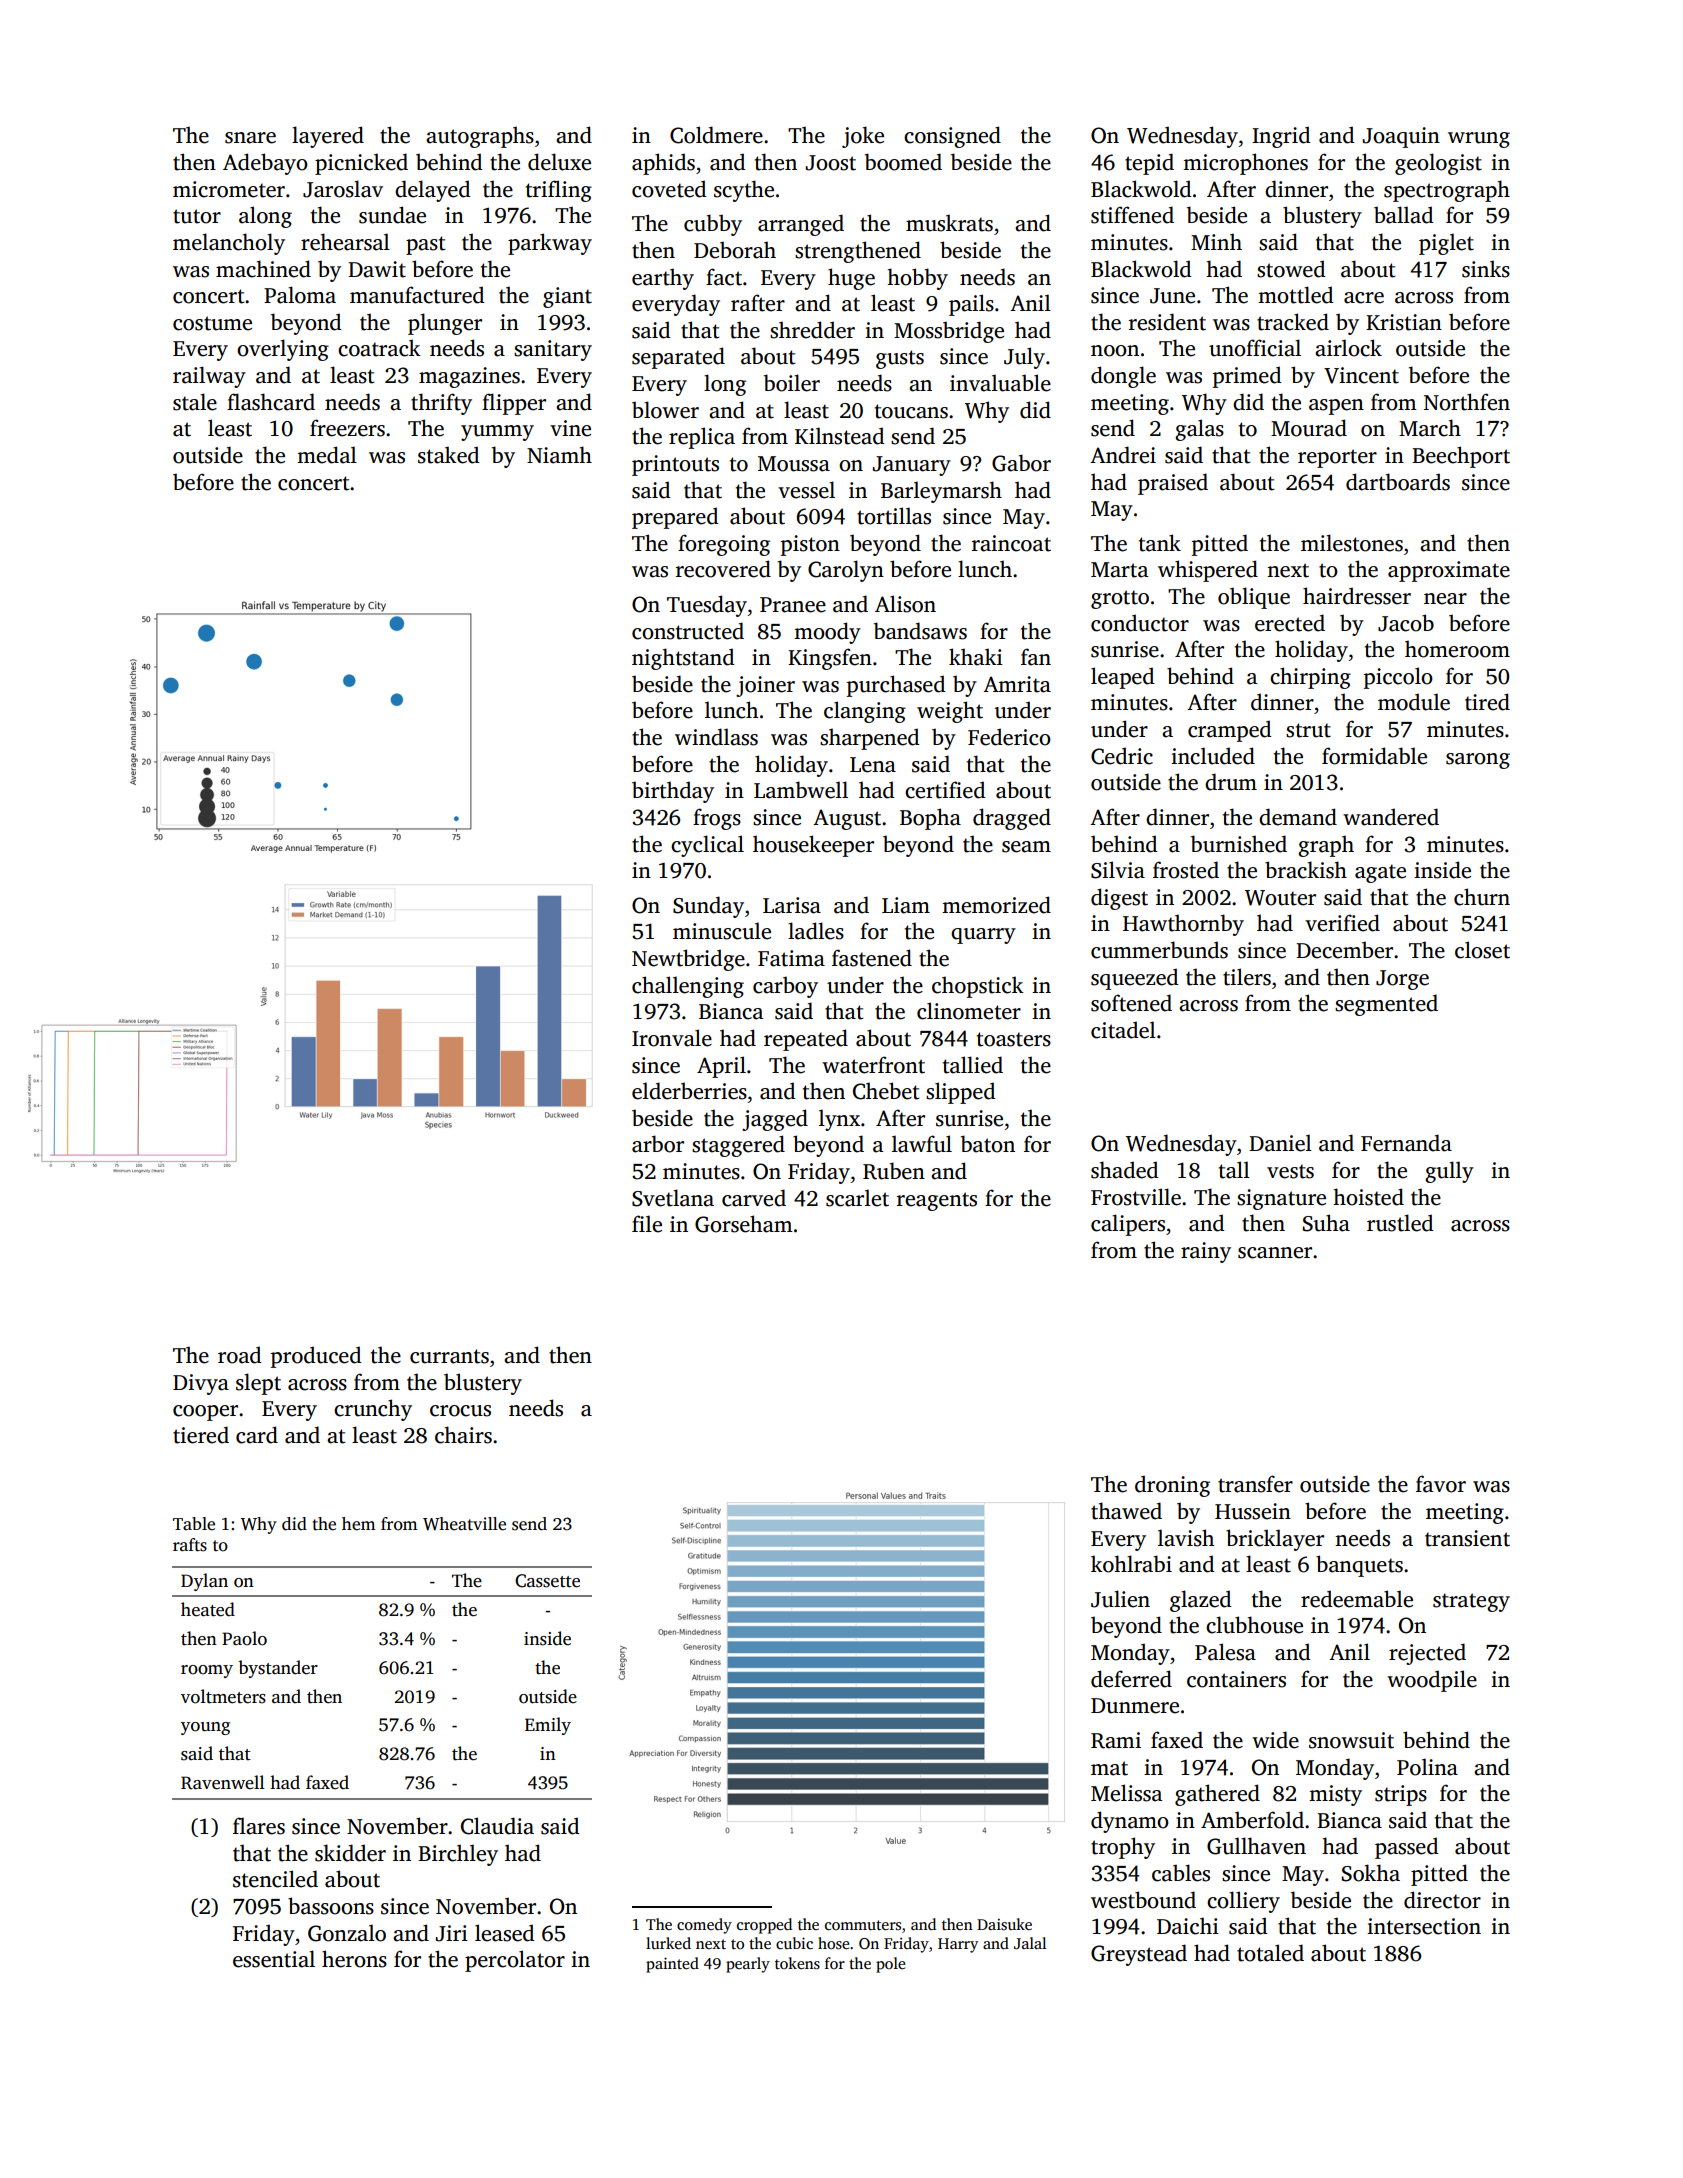 Image resolution: width=1683 pixels, height=2178 pixels. I want to click on earthy, so click(663, 279).
